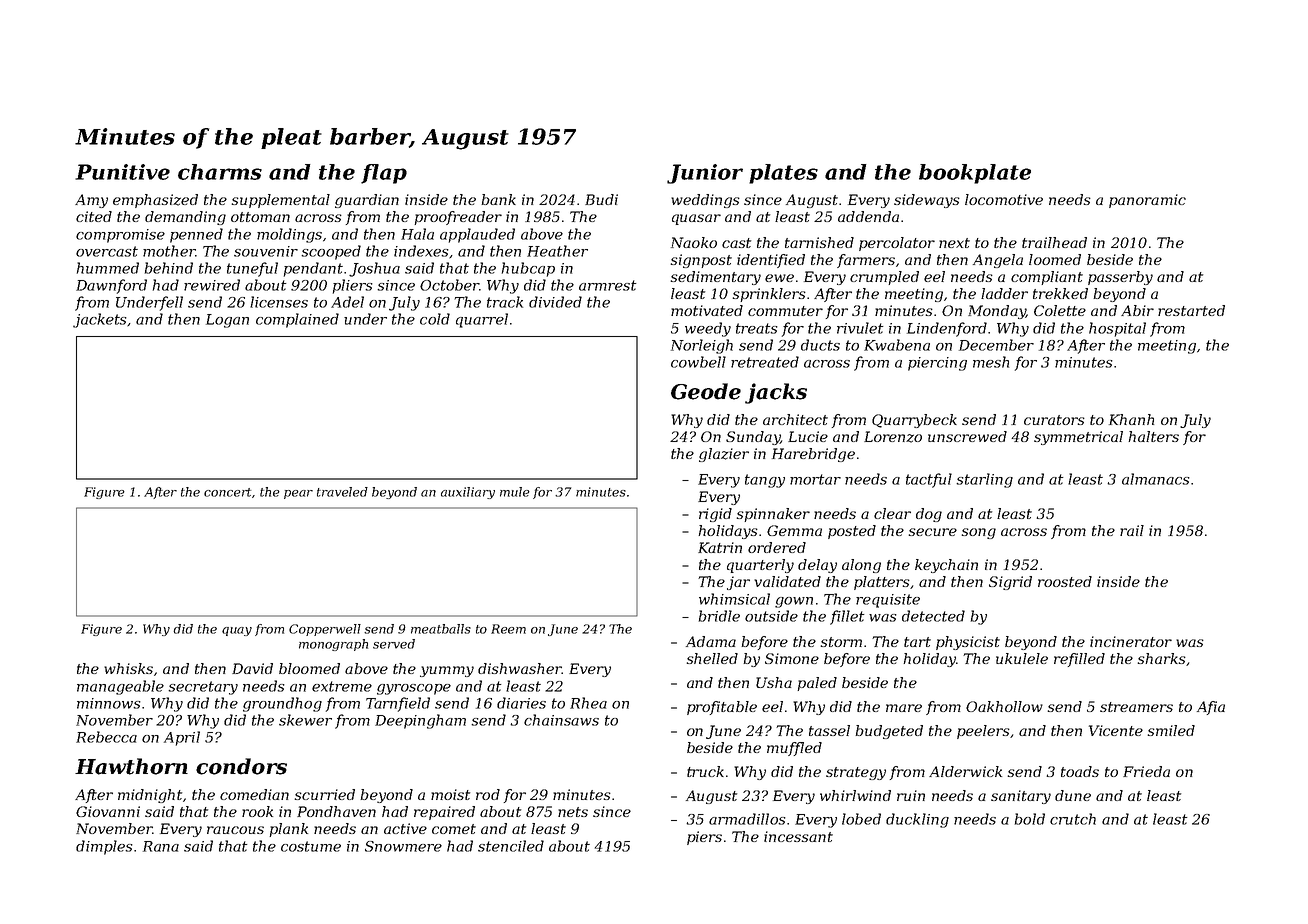  Describe the element at coordinates (515, 492) in the screenshot. I see `mule` at that location.
